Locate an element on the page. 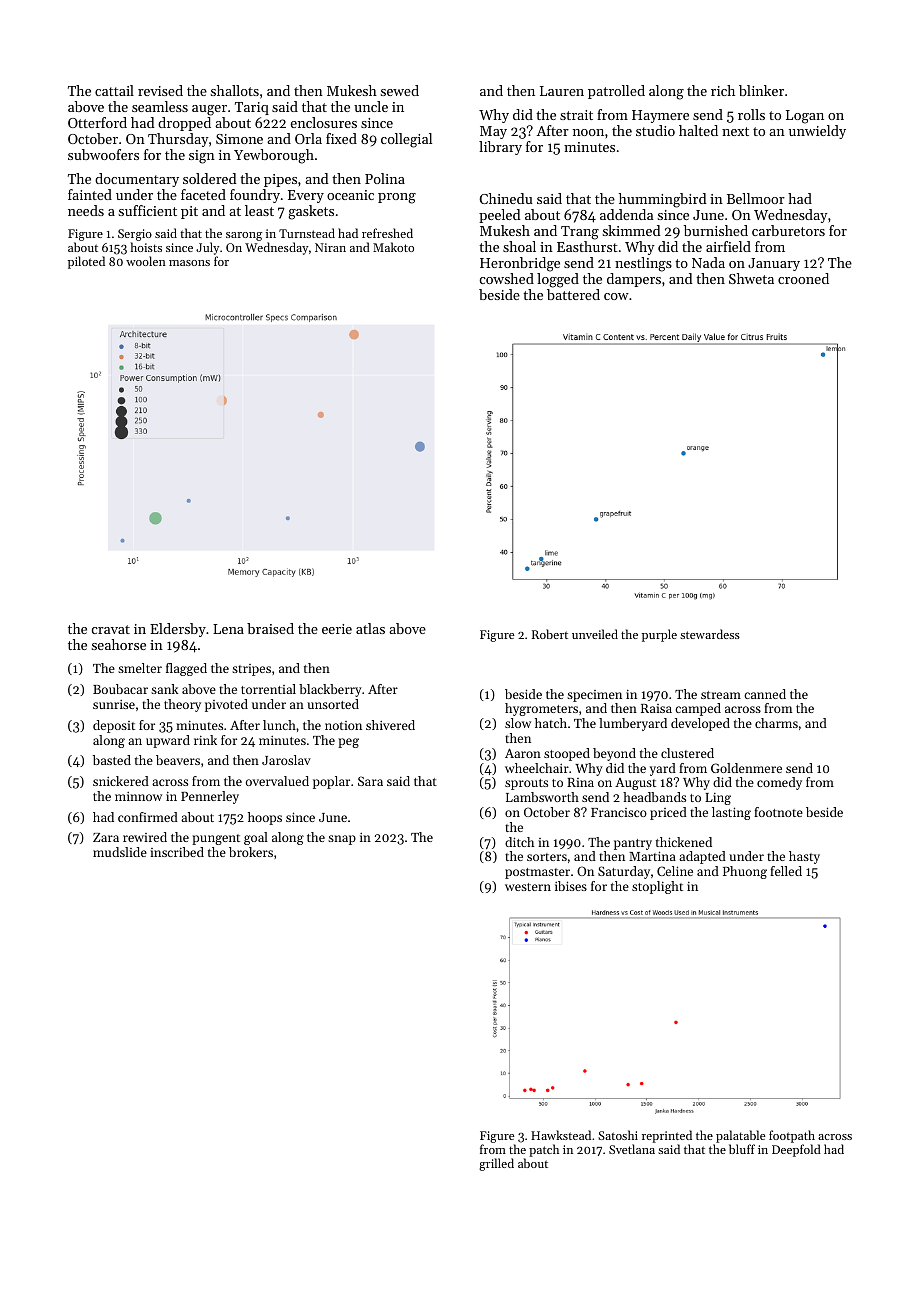  sewed is located at coordinates (400, 90).
